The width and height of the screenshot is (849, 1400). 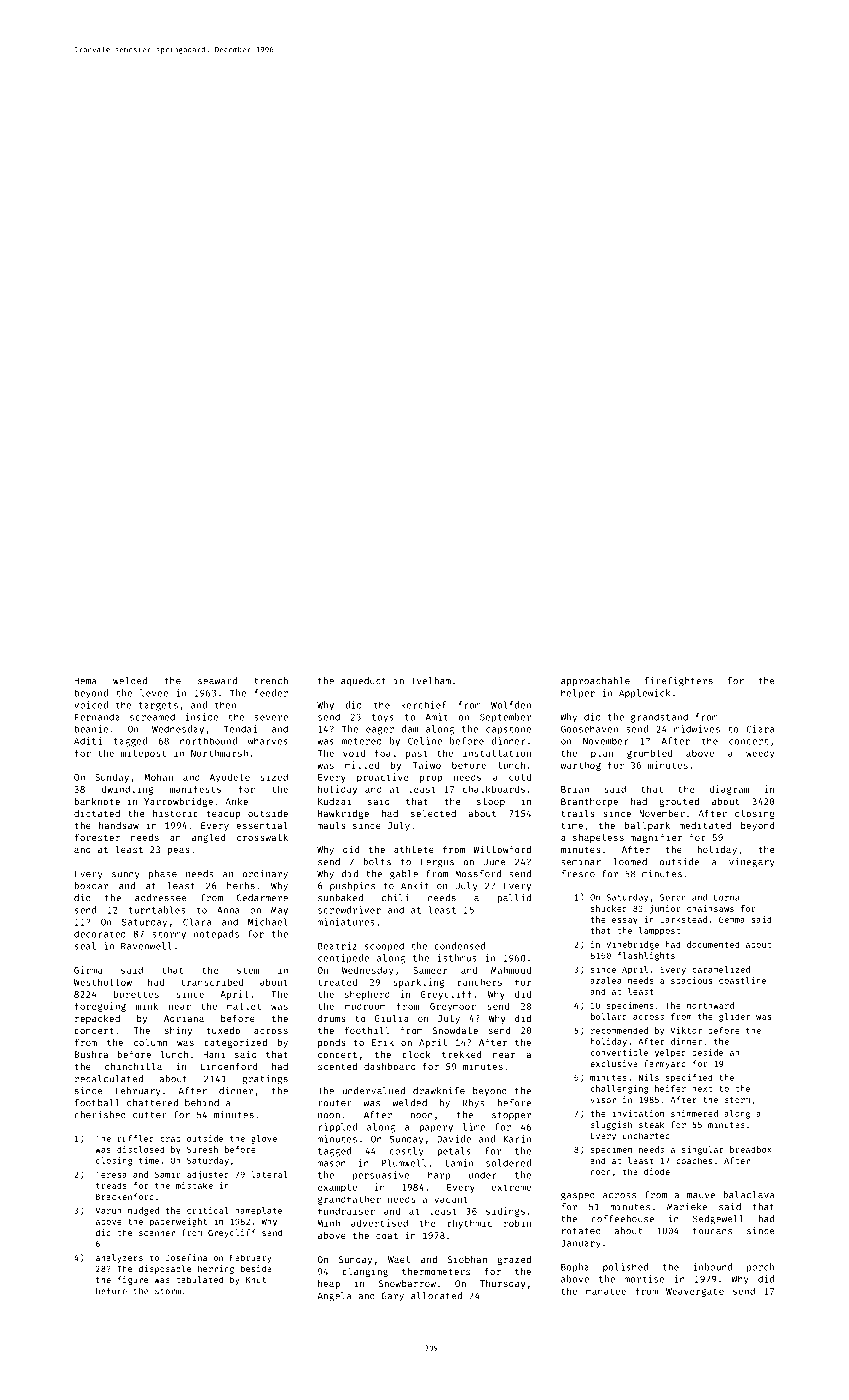 I want to click on breadbox, so click(x=751, y=1149).
